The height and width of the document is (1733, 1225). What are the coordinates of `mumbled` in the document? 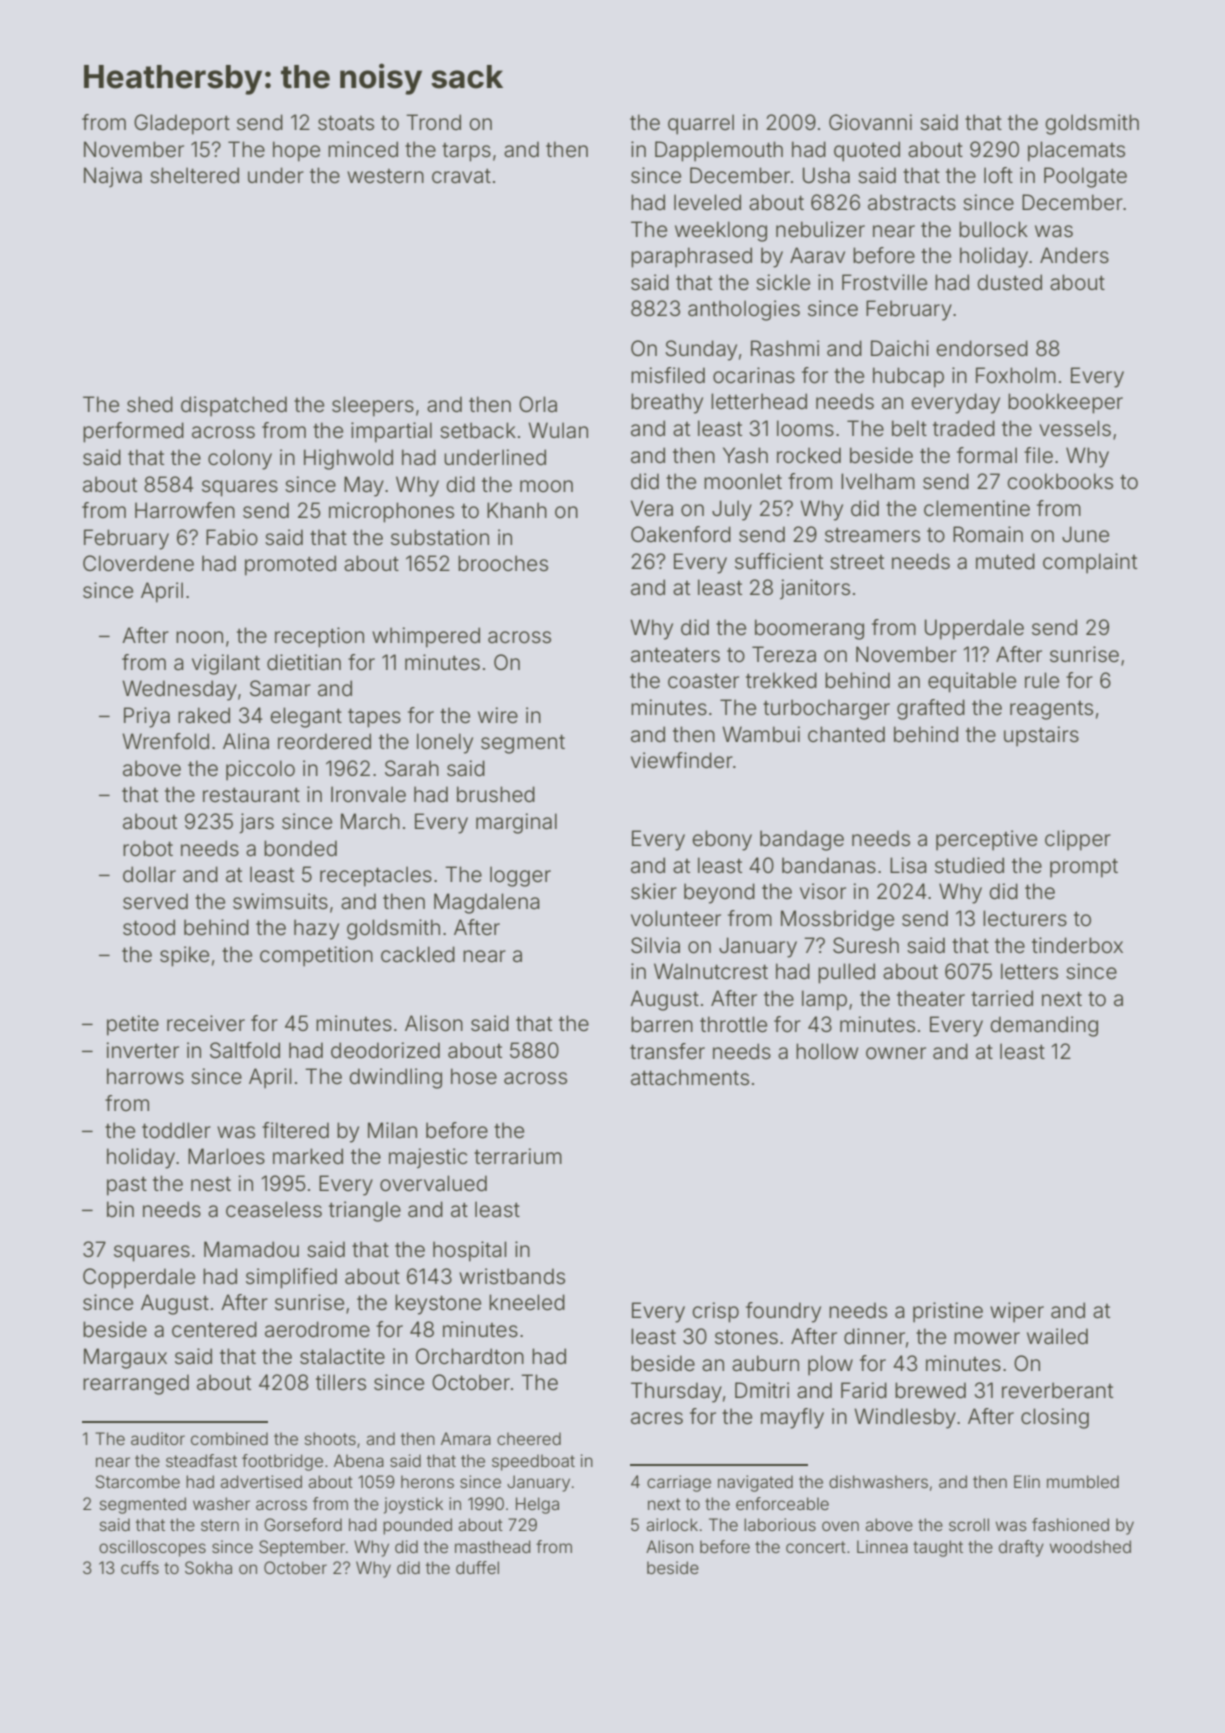 It's located at (1083, 1481).
